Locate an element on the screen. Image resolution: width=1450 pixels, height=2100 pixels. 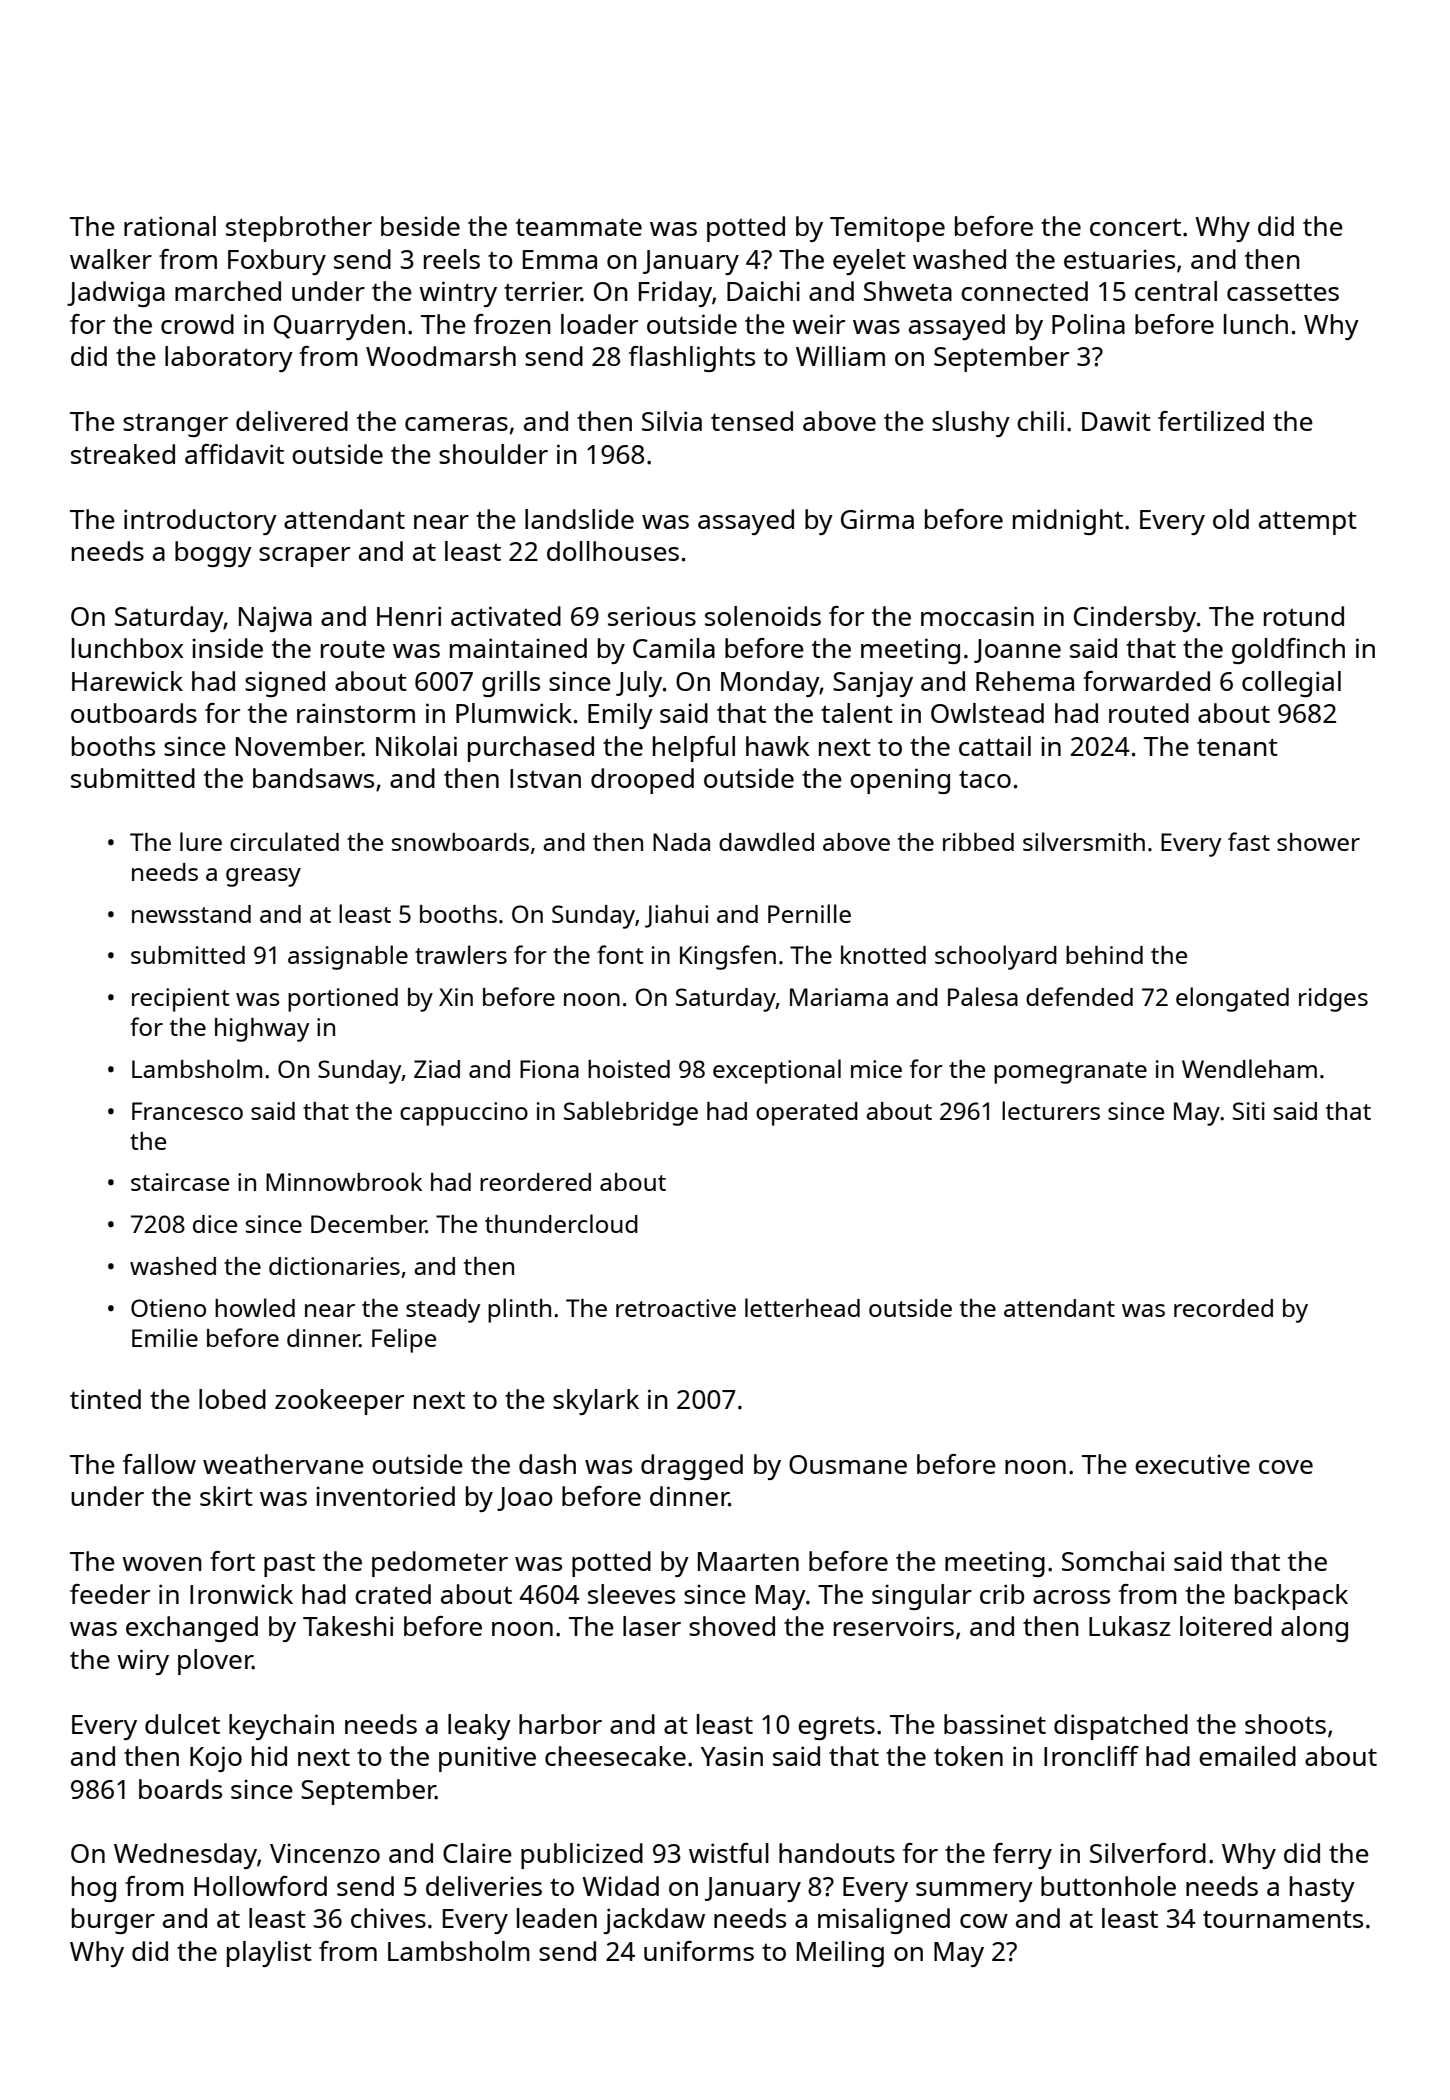
dollhouses is located at coordinates (613, 551).
